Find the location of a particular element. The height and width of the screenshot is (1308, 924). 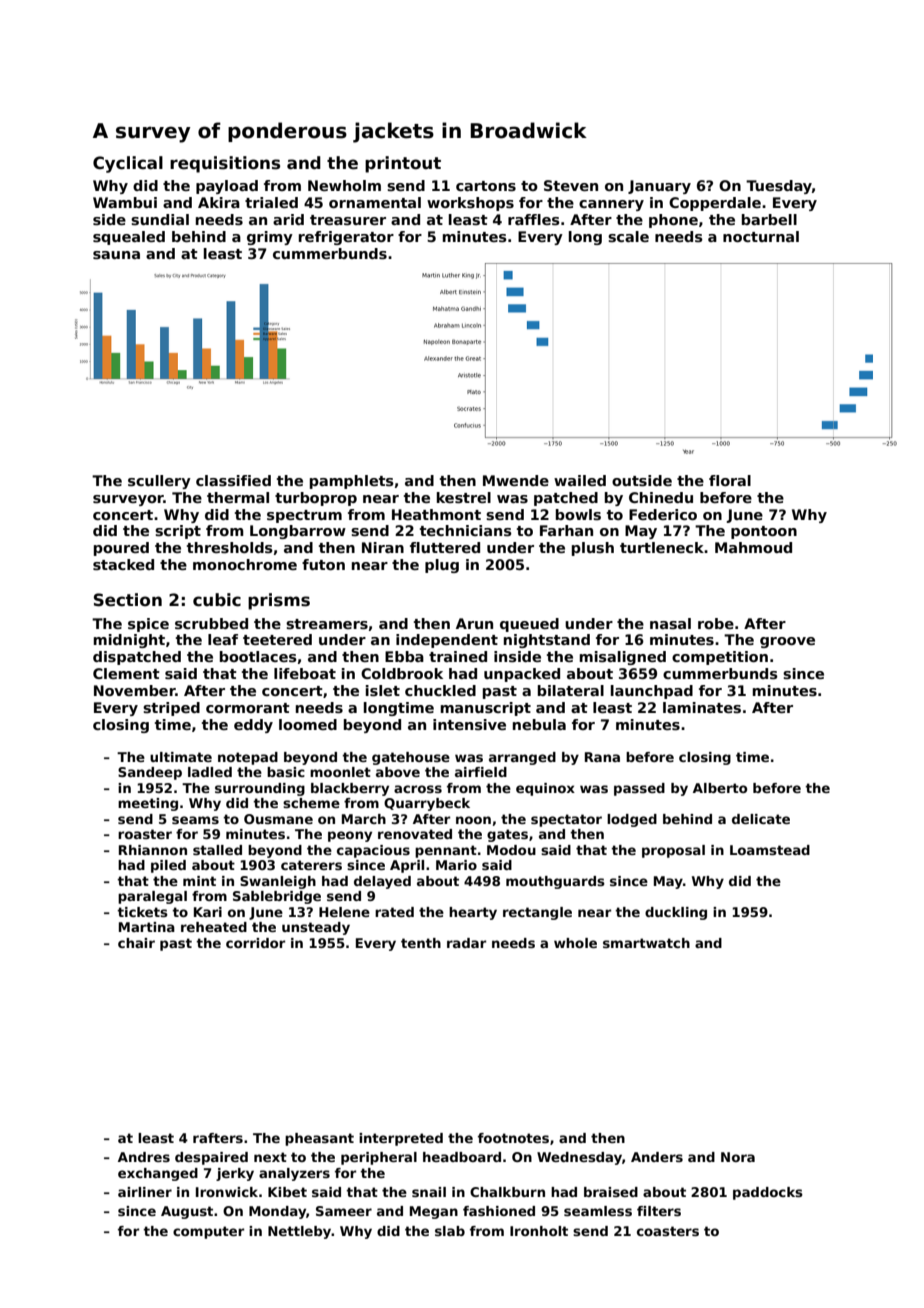

turtleneck is located at coordinates (662, 547).
